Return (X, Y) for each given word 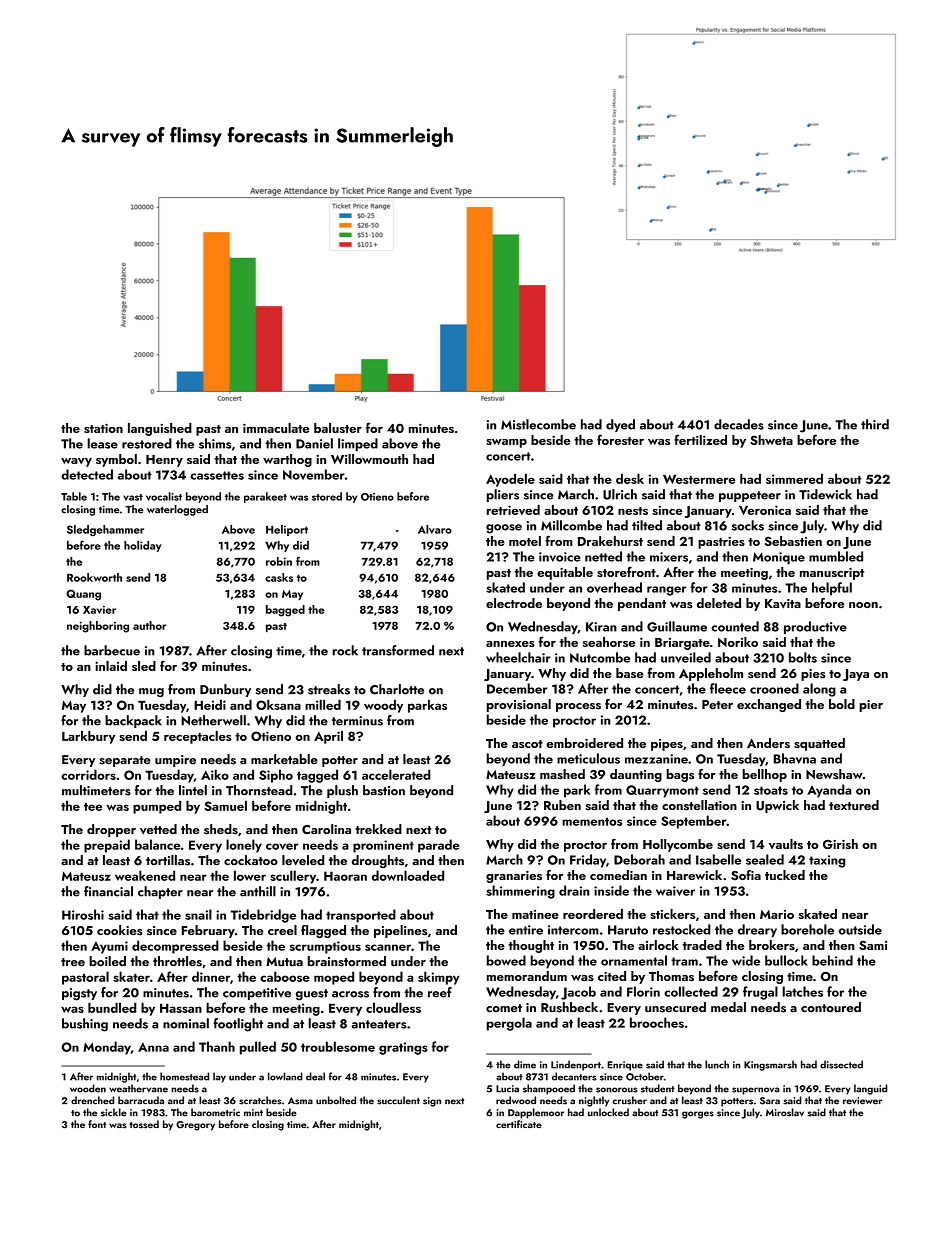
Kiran (601, 627)
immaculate (276, 428)
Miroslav (785, 1112)
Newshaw (834, 774)
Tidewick (825, 494)
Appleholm (711, 674)
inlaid (111, 666)
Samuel (225, 805)
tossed (144, 1124)
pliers (503, 495)
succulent (398, 1100)
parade (439, 846)
